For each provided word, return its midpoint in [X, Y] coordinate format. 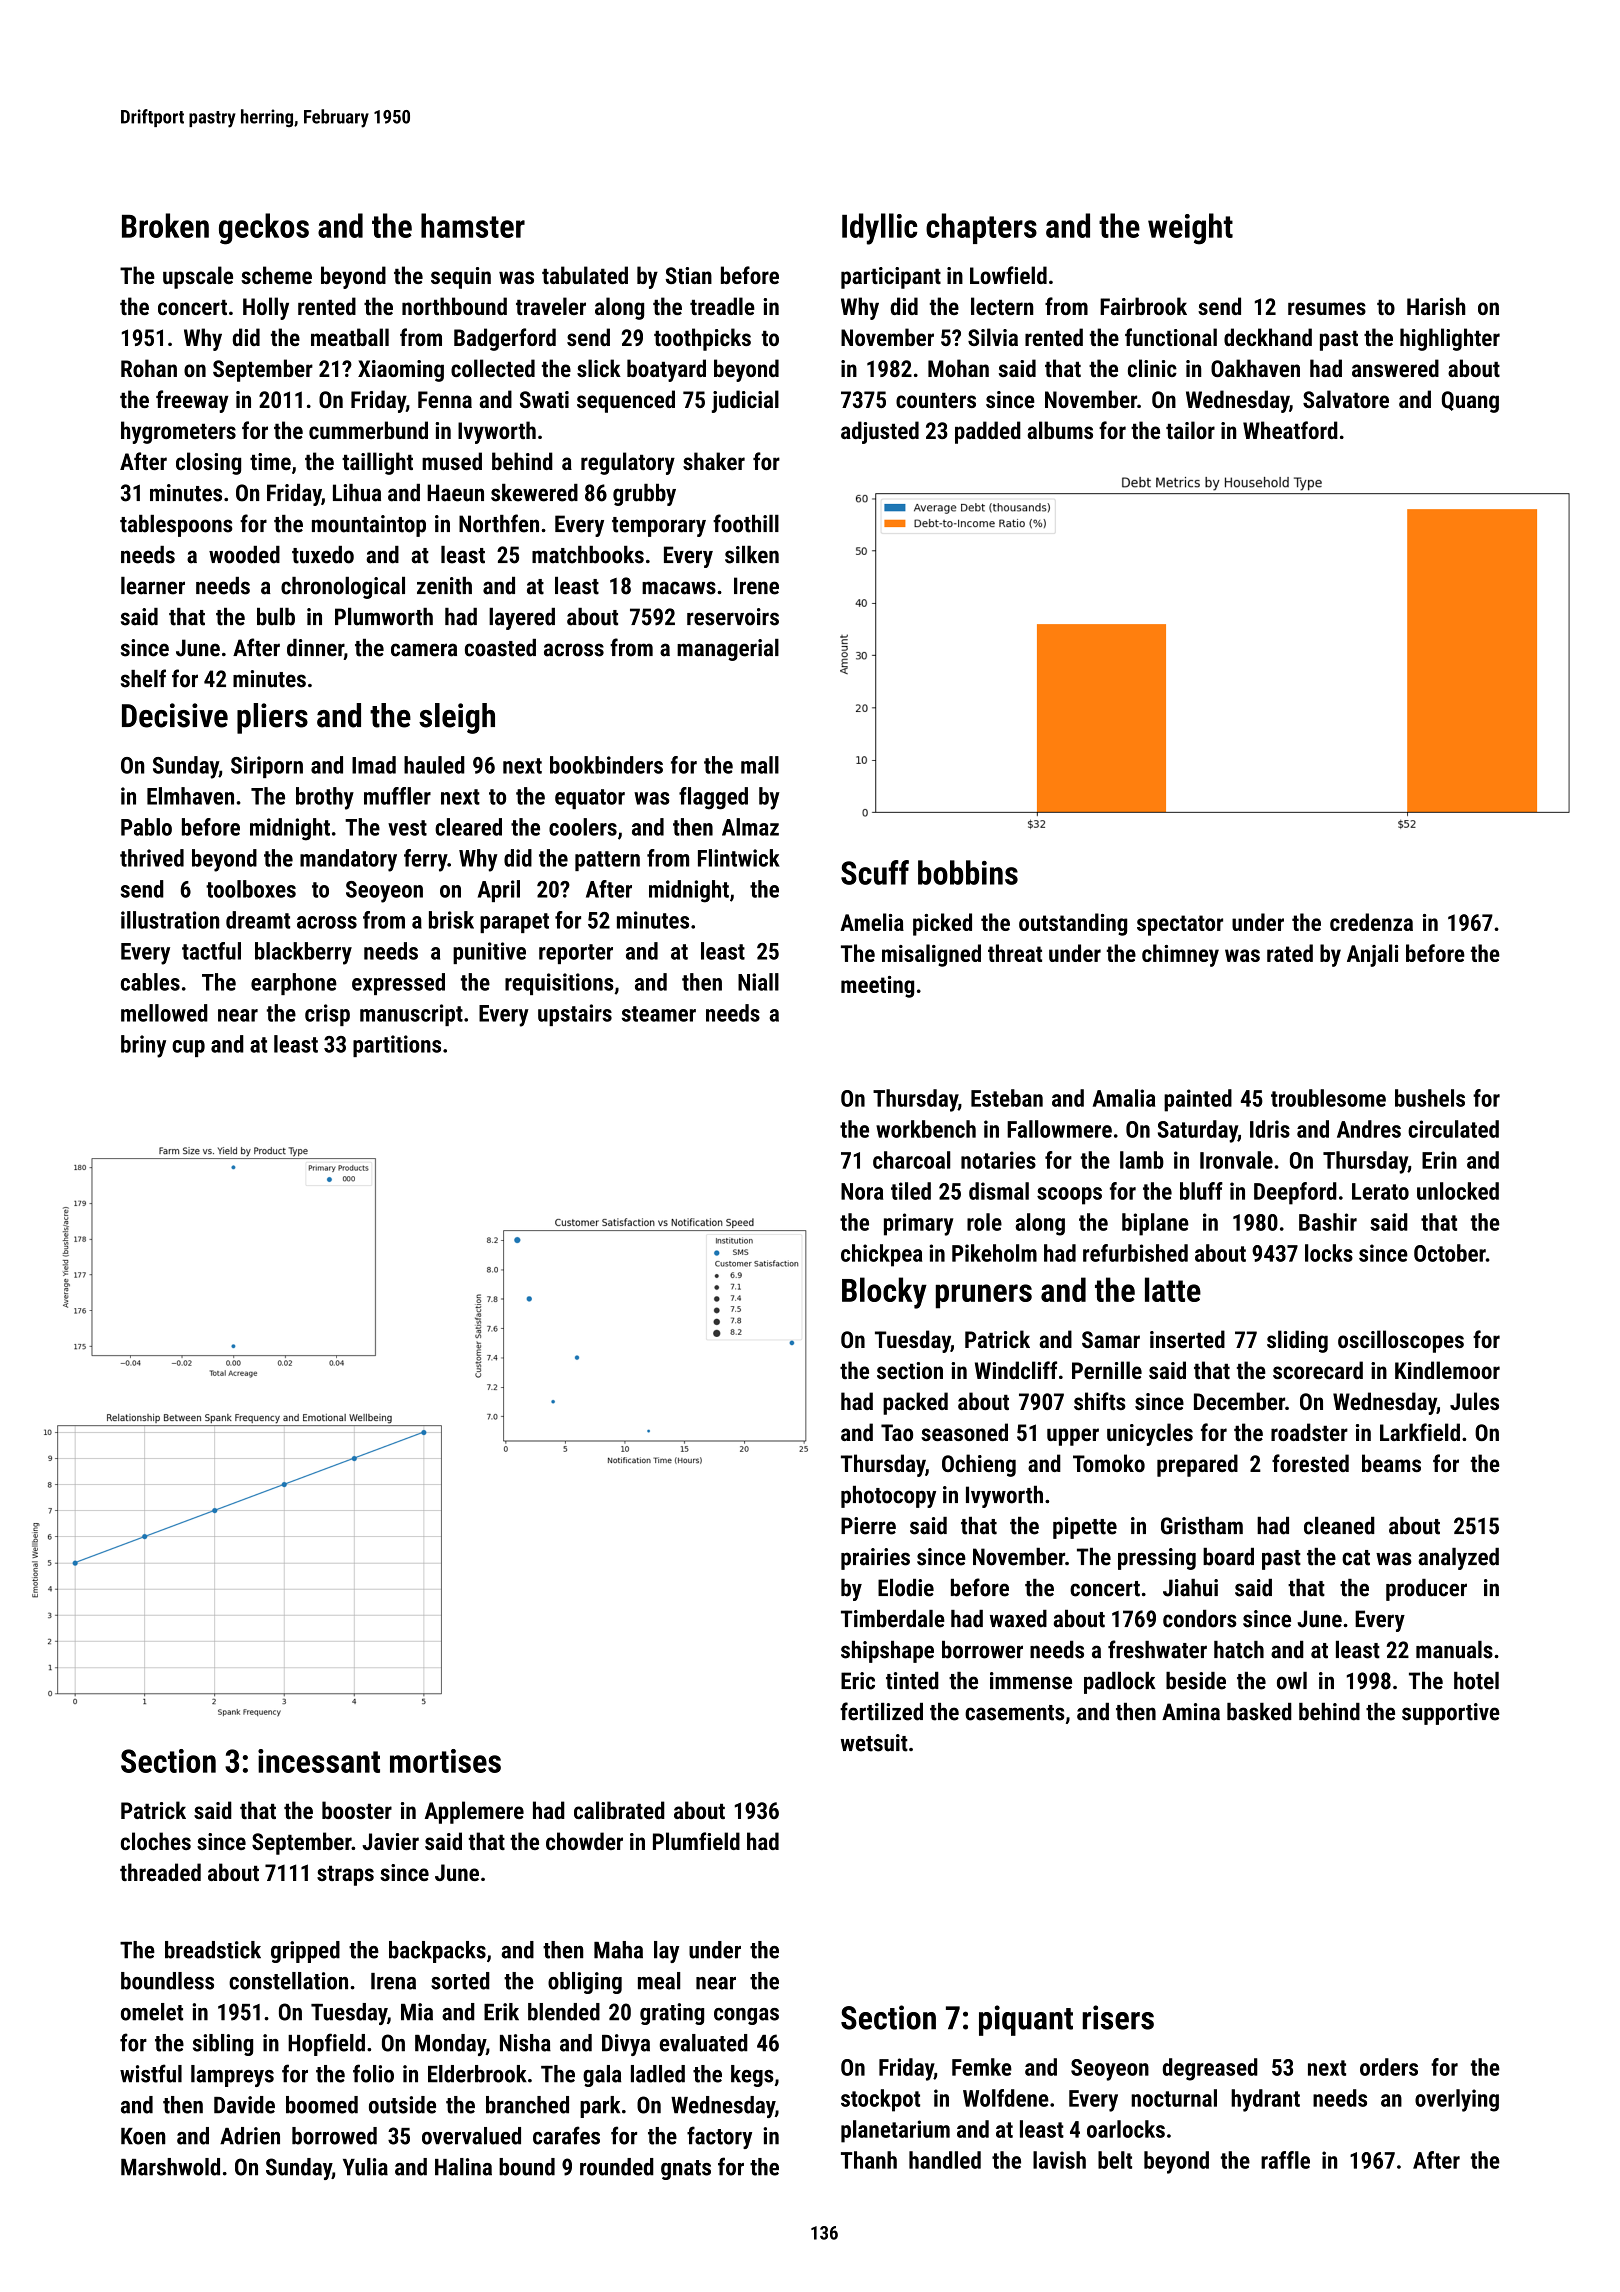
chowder [584, 1841]
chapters [981, 228]
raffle [1285, 2160]
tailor [1190, 430]
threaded [160, 1872]
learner [153, 586]
